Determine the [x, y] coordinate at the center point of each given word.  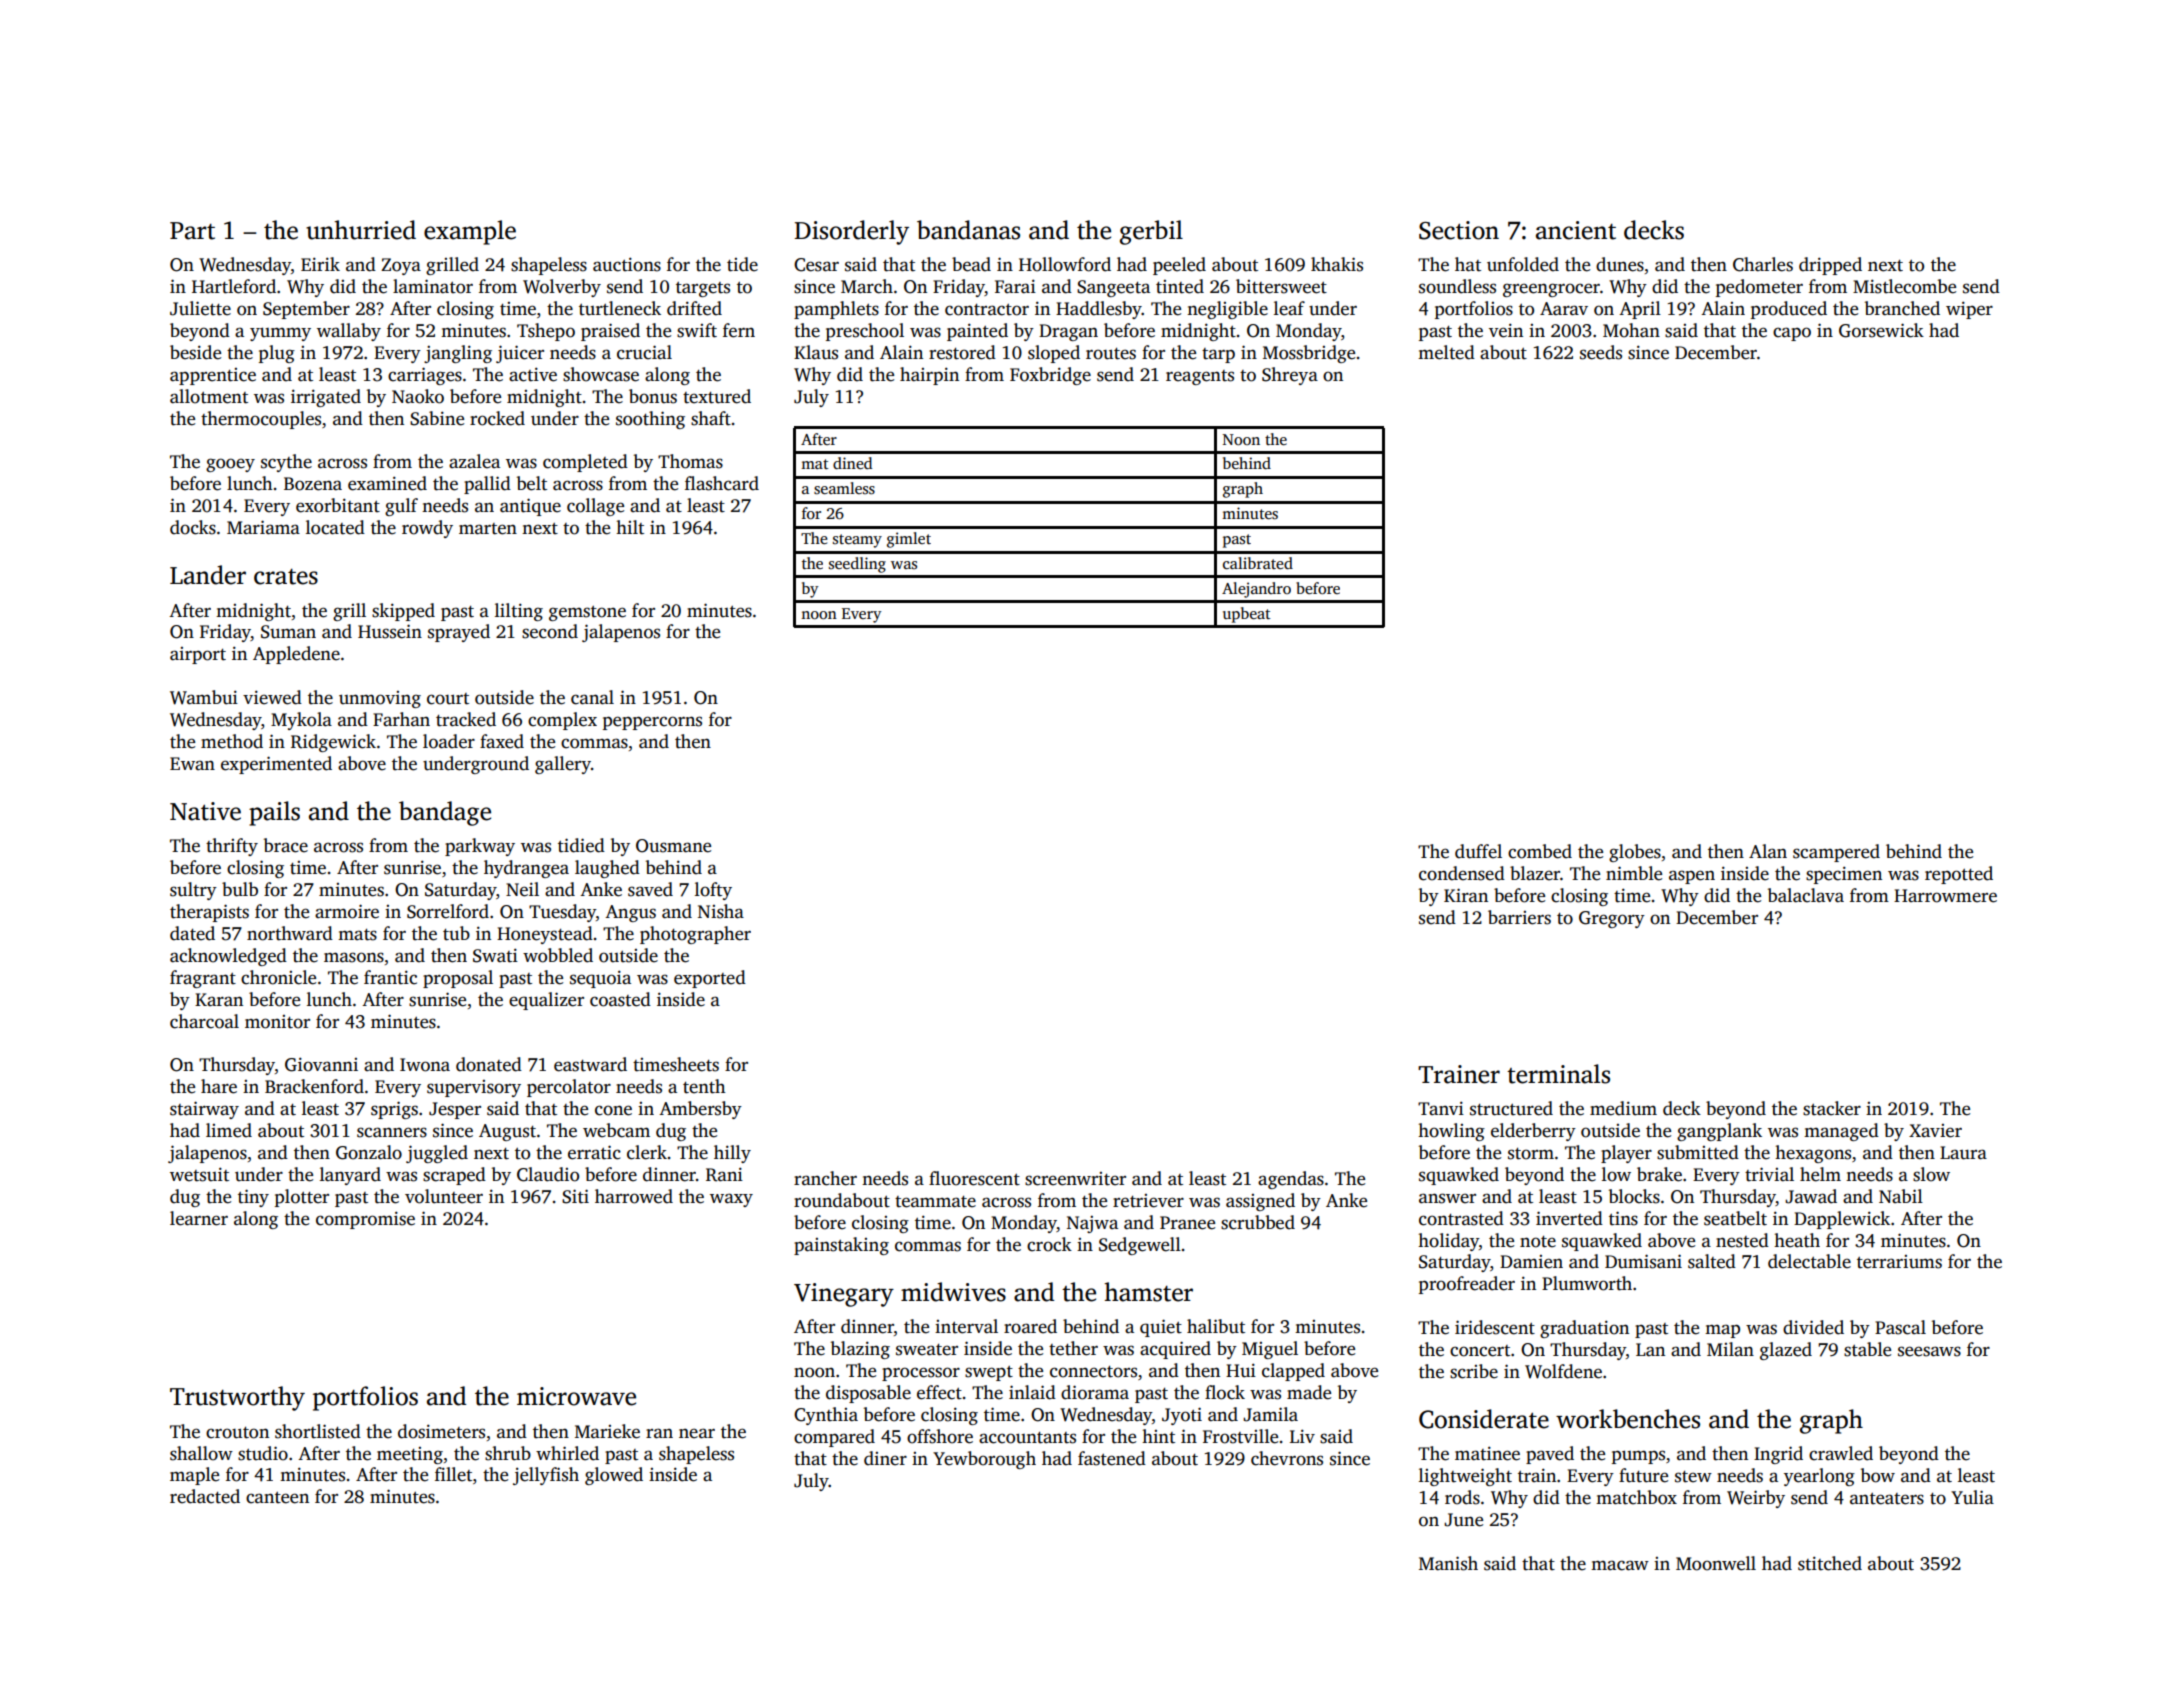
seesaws [1929, 1351]
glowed [614, 1476]
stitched [1830, 1563]
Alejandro [1256, 590]
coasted [620, 999]
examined [387, 483]
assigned [1260, 1202]
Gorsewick [1881, 330]
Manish [1448, 1563]
